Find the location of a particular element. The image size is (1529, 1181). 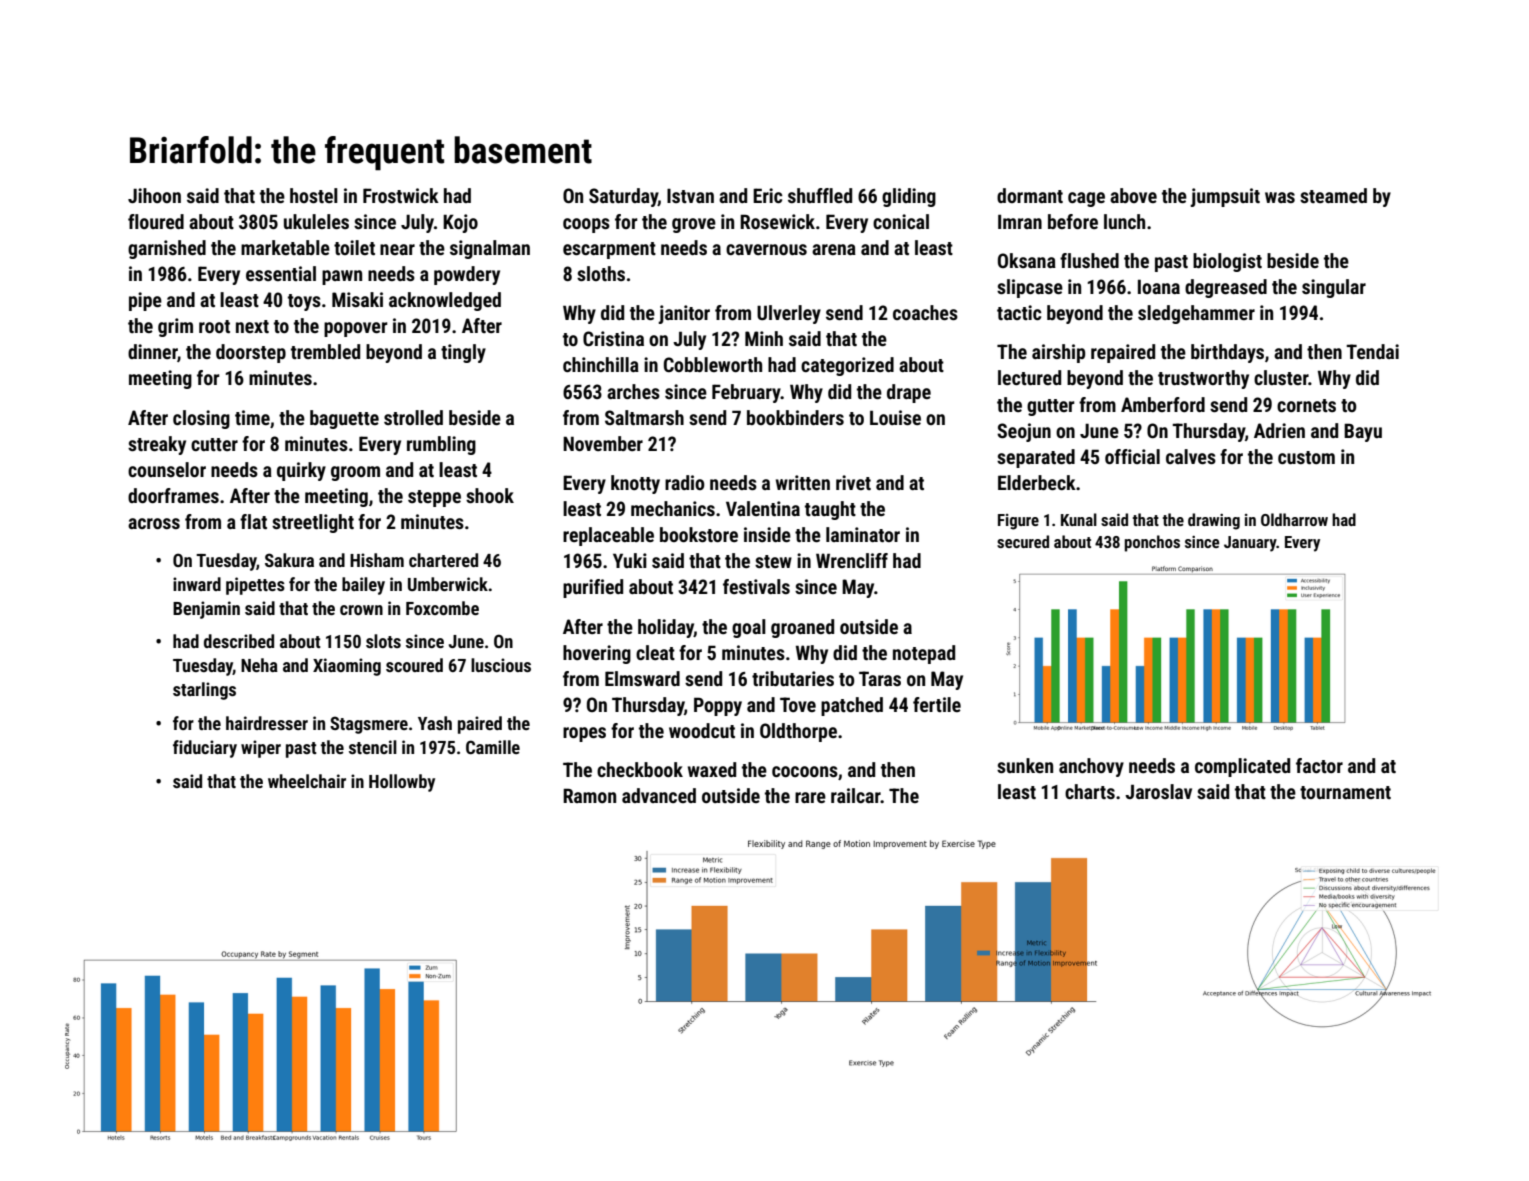

Frostwick is located at coordinates (401, 195).
